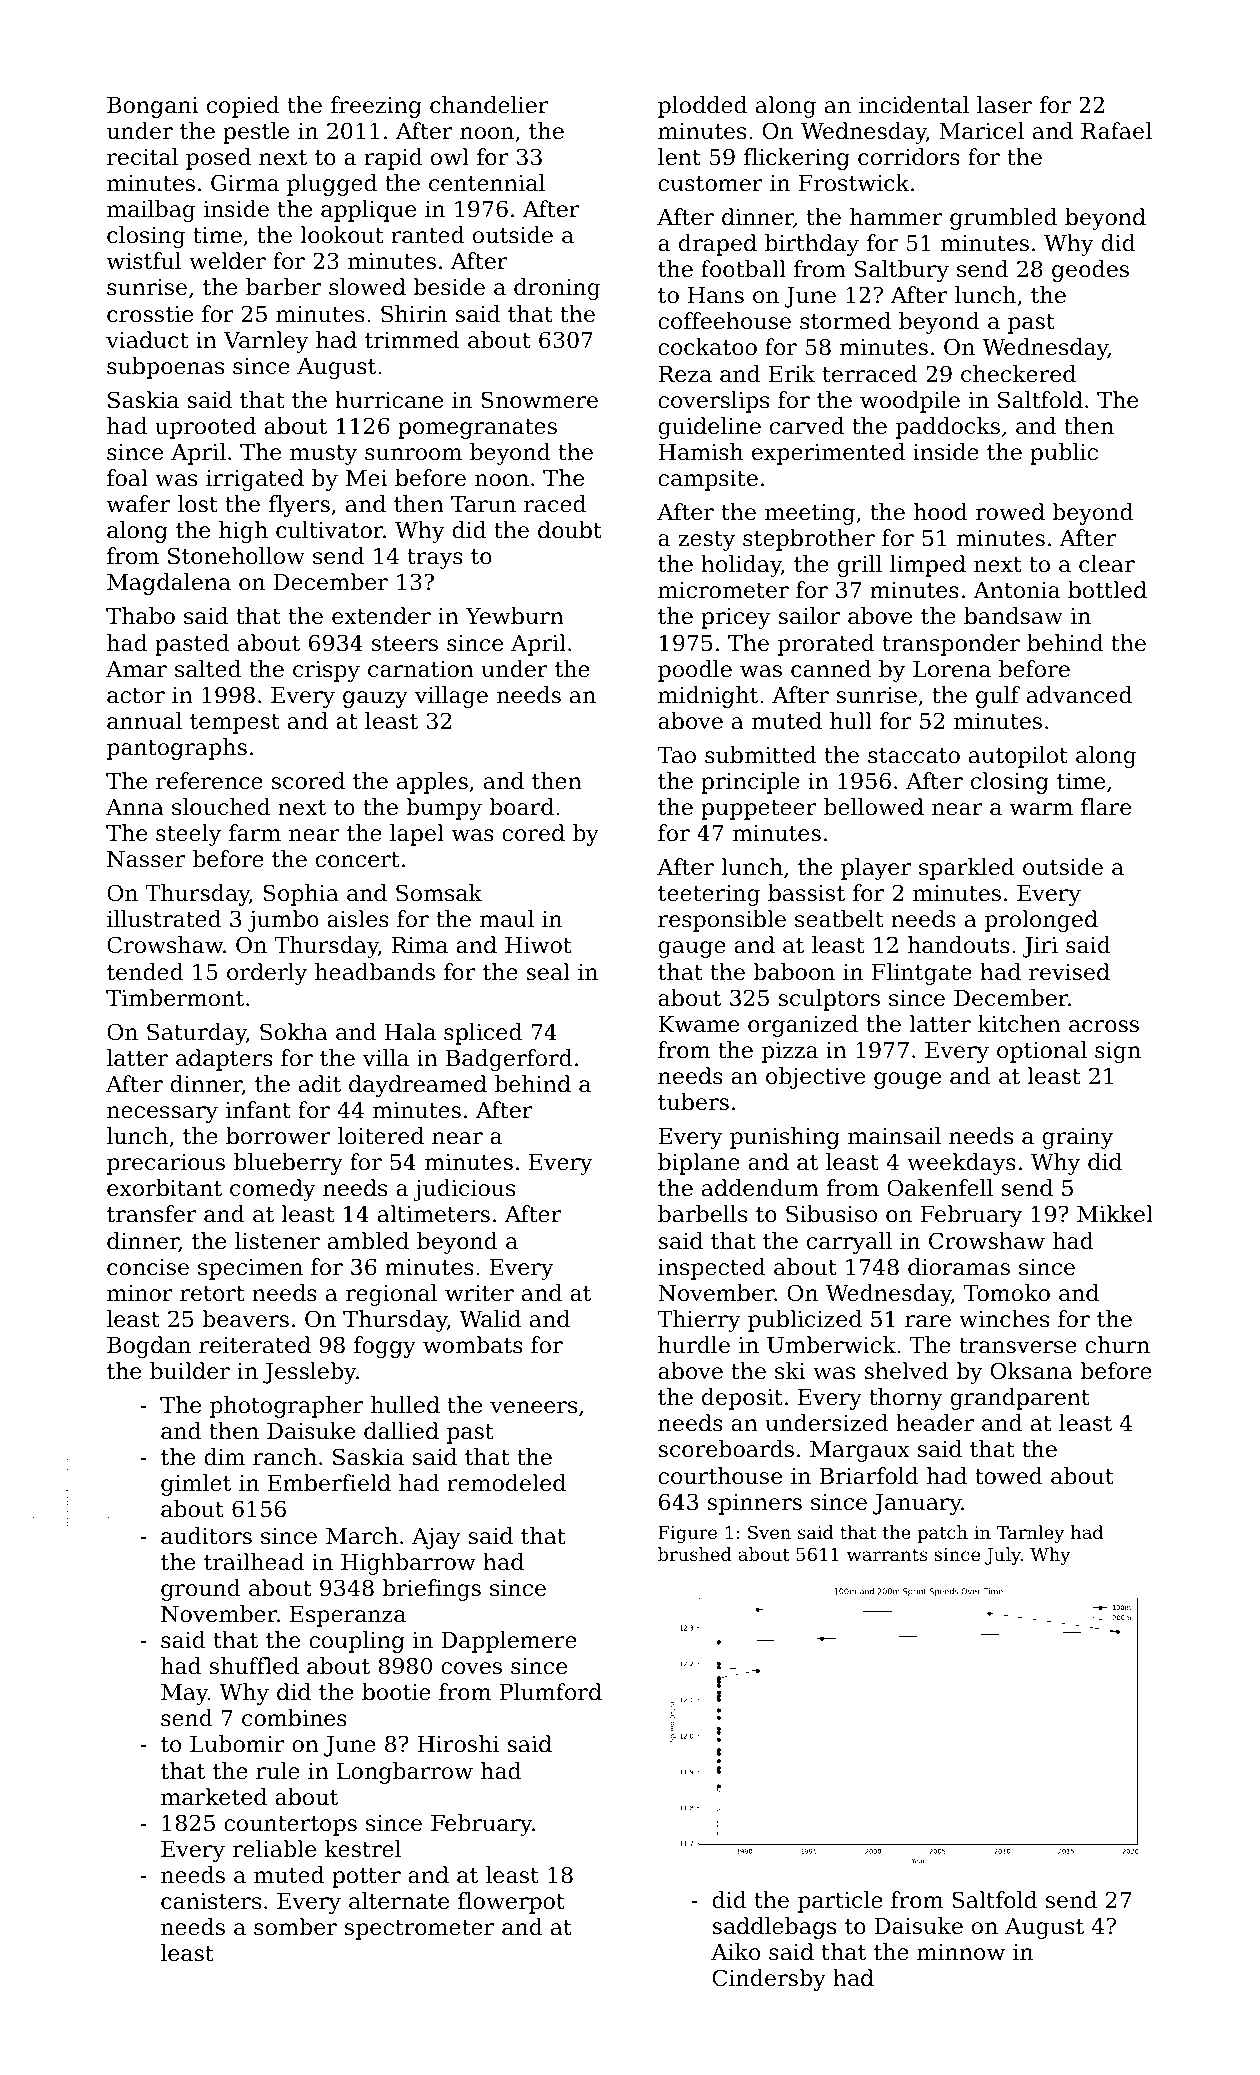  What do you see at coordinates (709, 895) in the screenshot?
I see `teetering` at bounding box center [709, 895].
